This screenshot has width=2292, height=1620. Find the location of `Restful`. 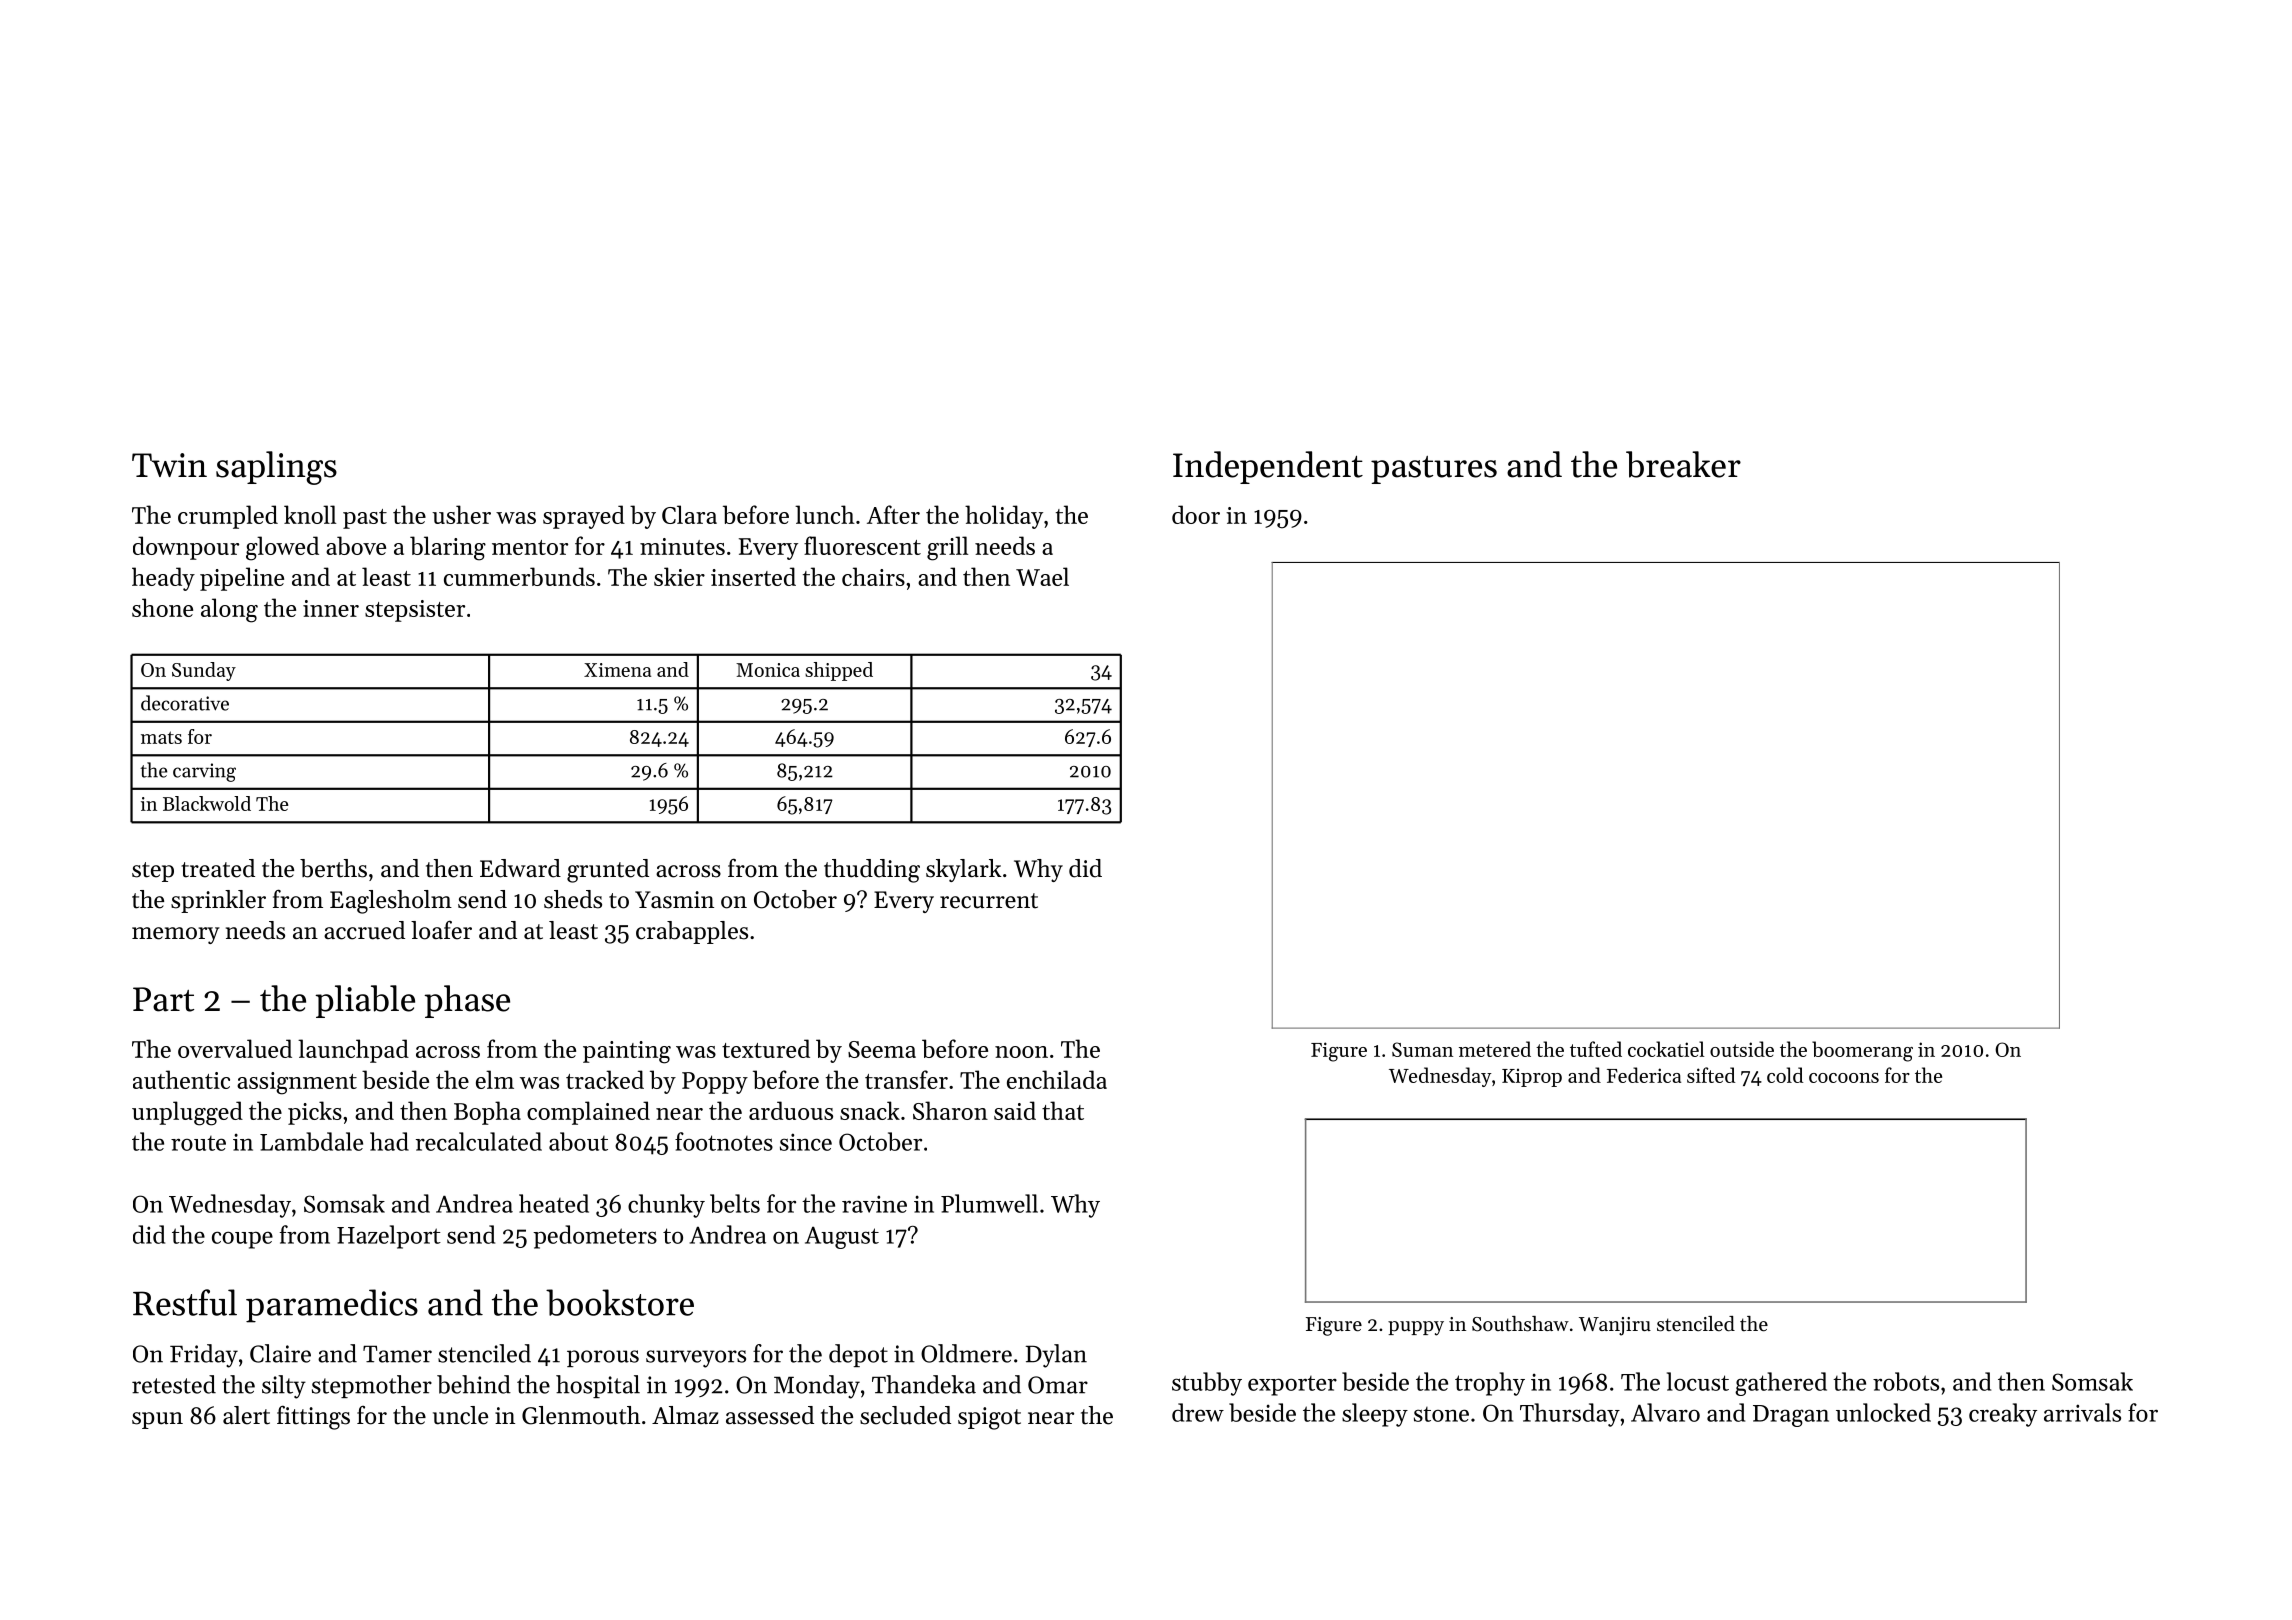

Restful is located at coordinates (185, 1302).
